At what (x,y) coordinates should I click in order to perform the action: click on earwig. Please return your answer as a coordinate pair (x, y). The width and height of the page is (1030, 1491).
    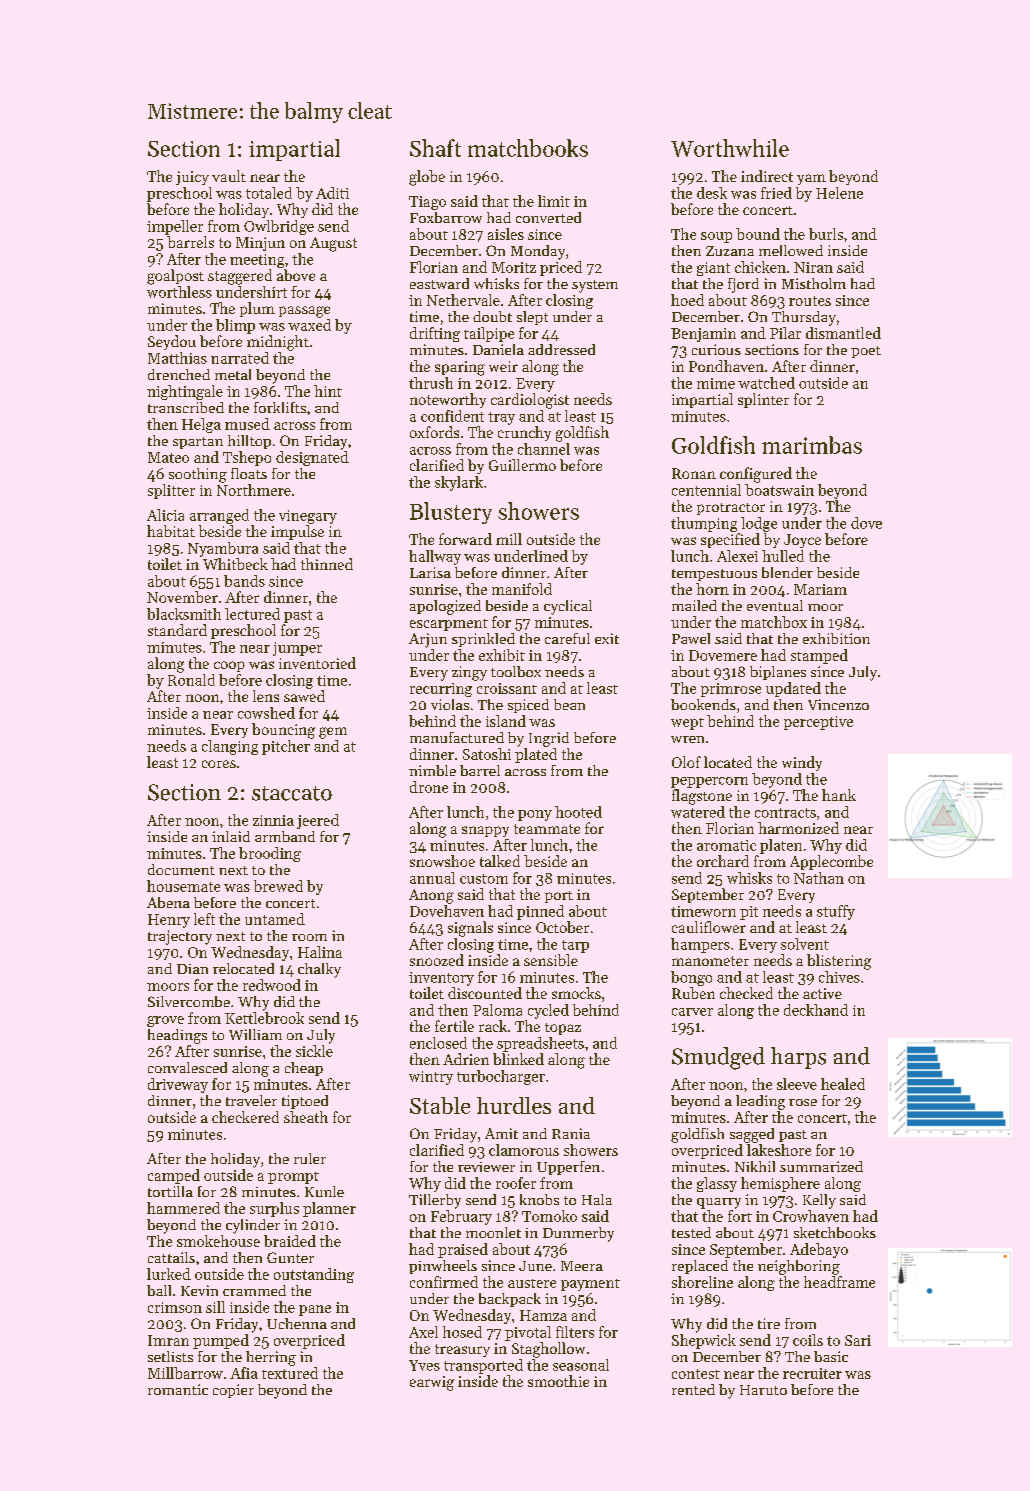
    Looking at the image, I should click on (432, 1383).
